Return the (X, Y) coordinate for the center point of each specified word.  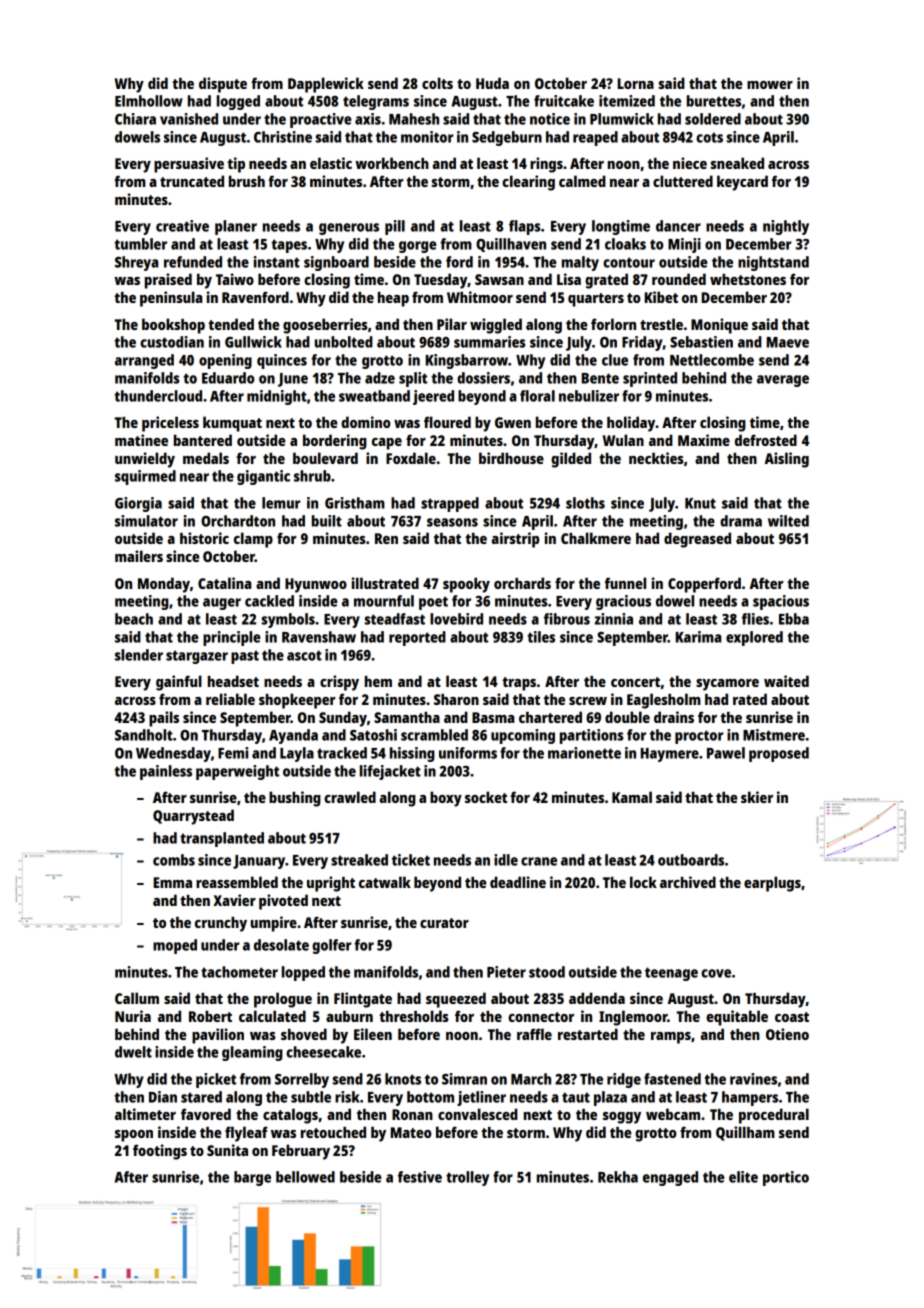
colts (437, 83)
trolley (467, 1178)
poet (433, 603)
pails (164, 719)
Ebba (794, 619)
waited (786, 681)
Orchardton (238, 521)
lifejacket (390, 772)
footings (160, 1152)
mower (770, 85)
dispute (223, 85)
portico (786, 1178)
